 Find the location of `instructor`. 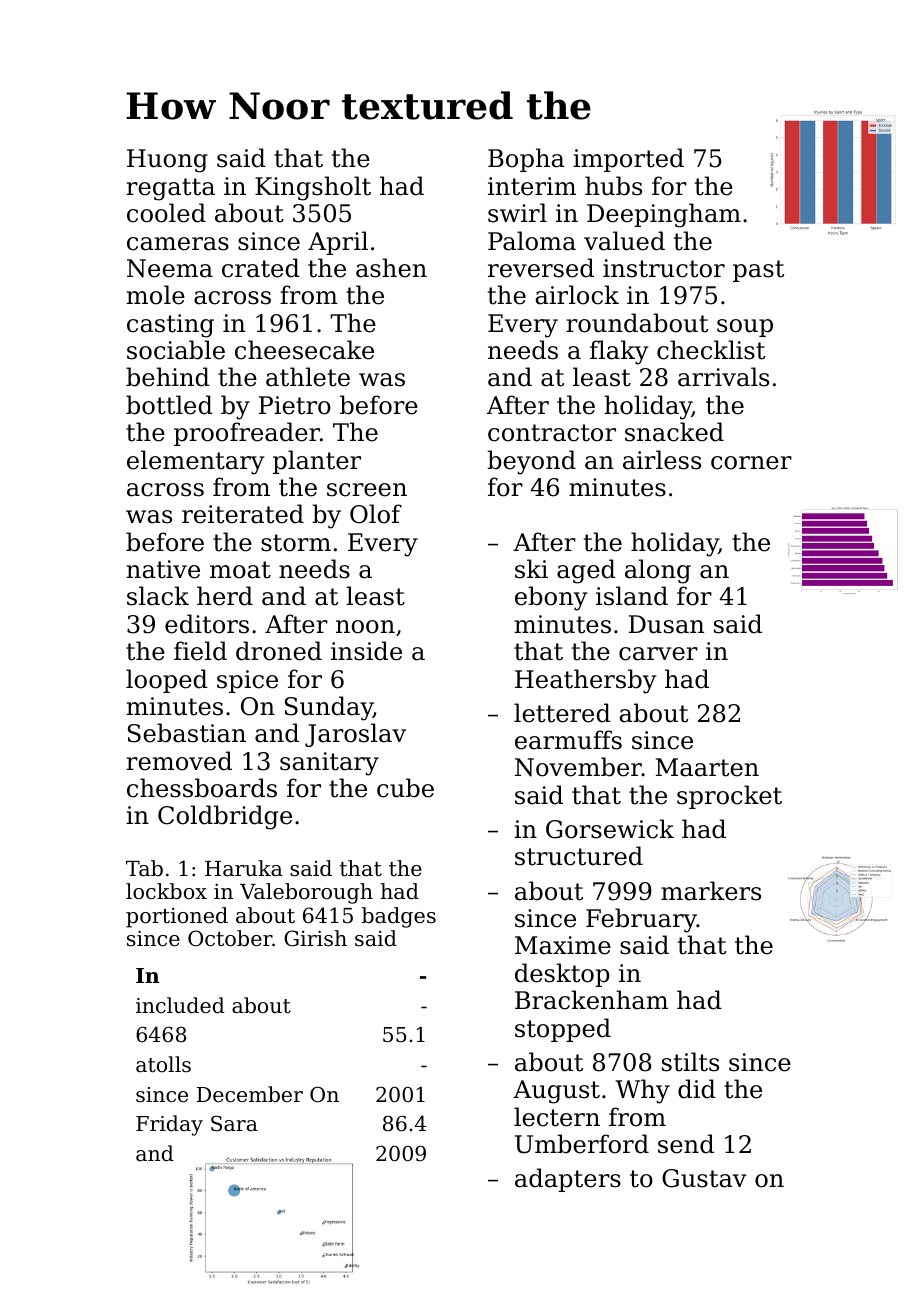

instructor is located at coordinates (664, 268).
